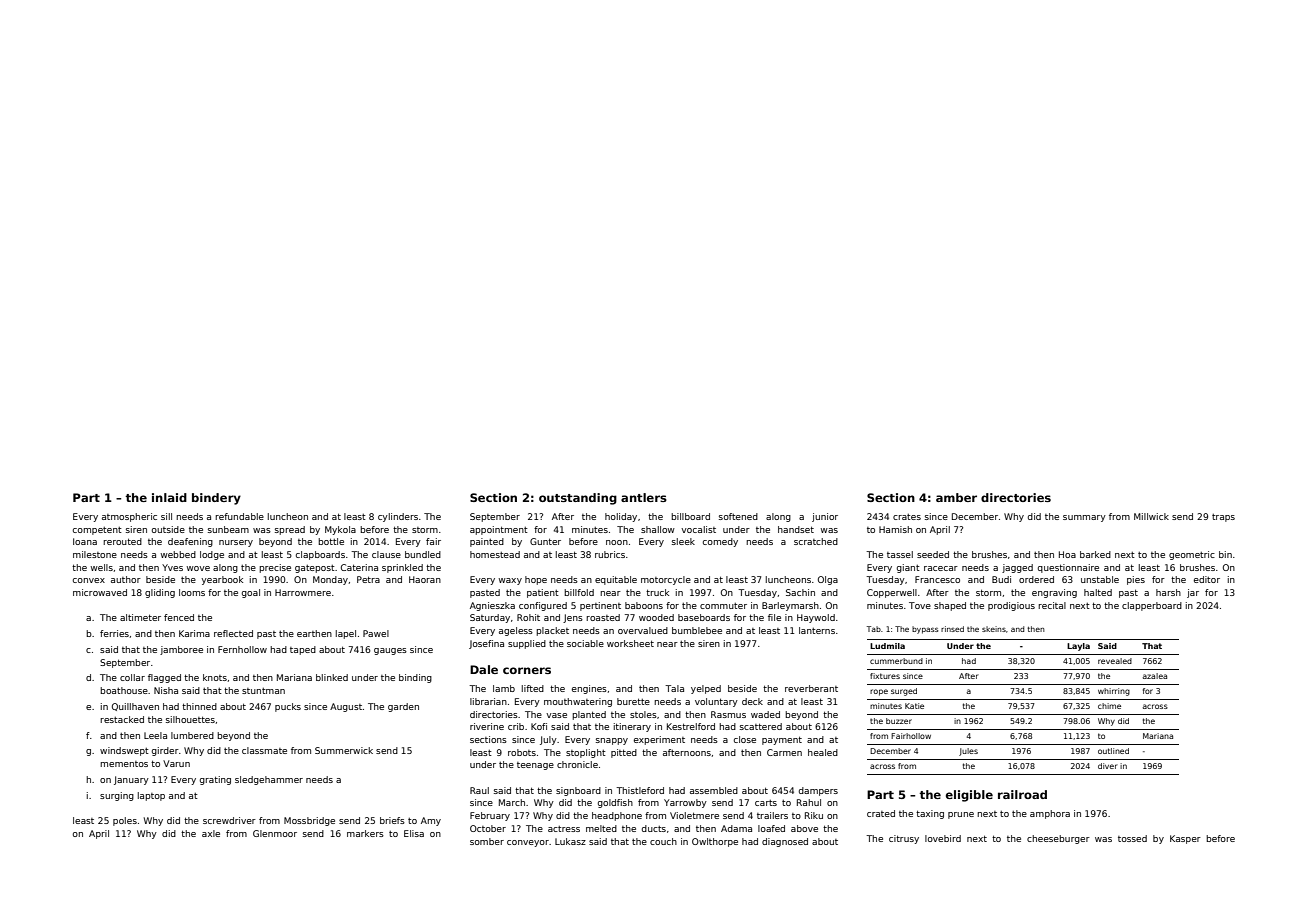 This screenshot has height=924, width=1308. I want to click on thinned, so click(199, 706).
